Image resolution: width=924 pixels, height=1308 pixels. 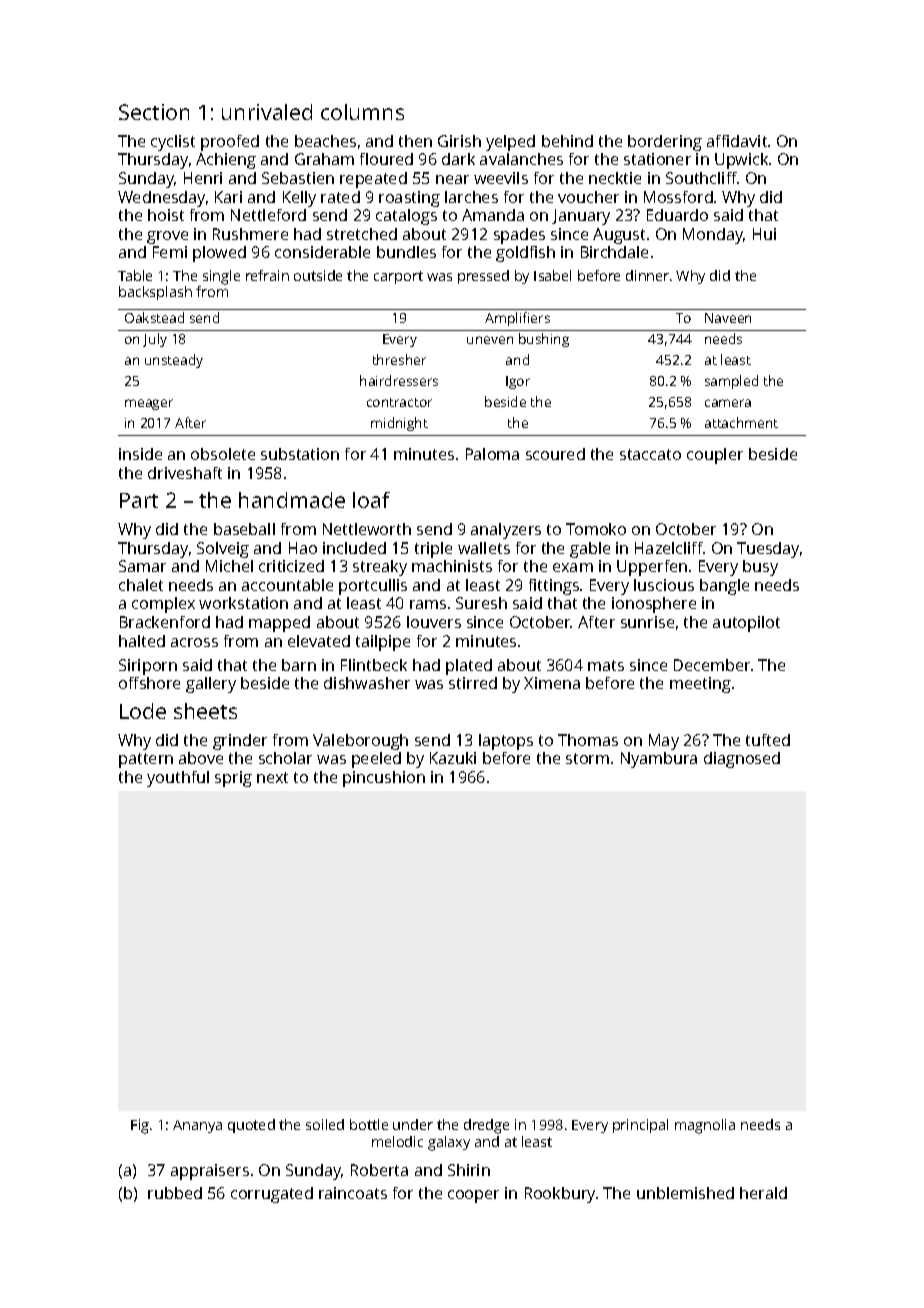 I want to click on August, so click(x=619, y=236).
